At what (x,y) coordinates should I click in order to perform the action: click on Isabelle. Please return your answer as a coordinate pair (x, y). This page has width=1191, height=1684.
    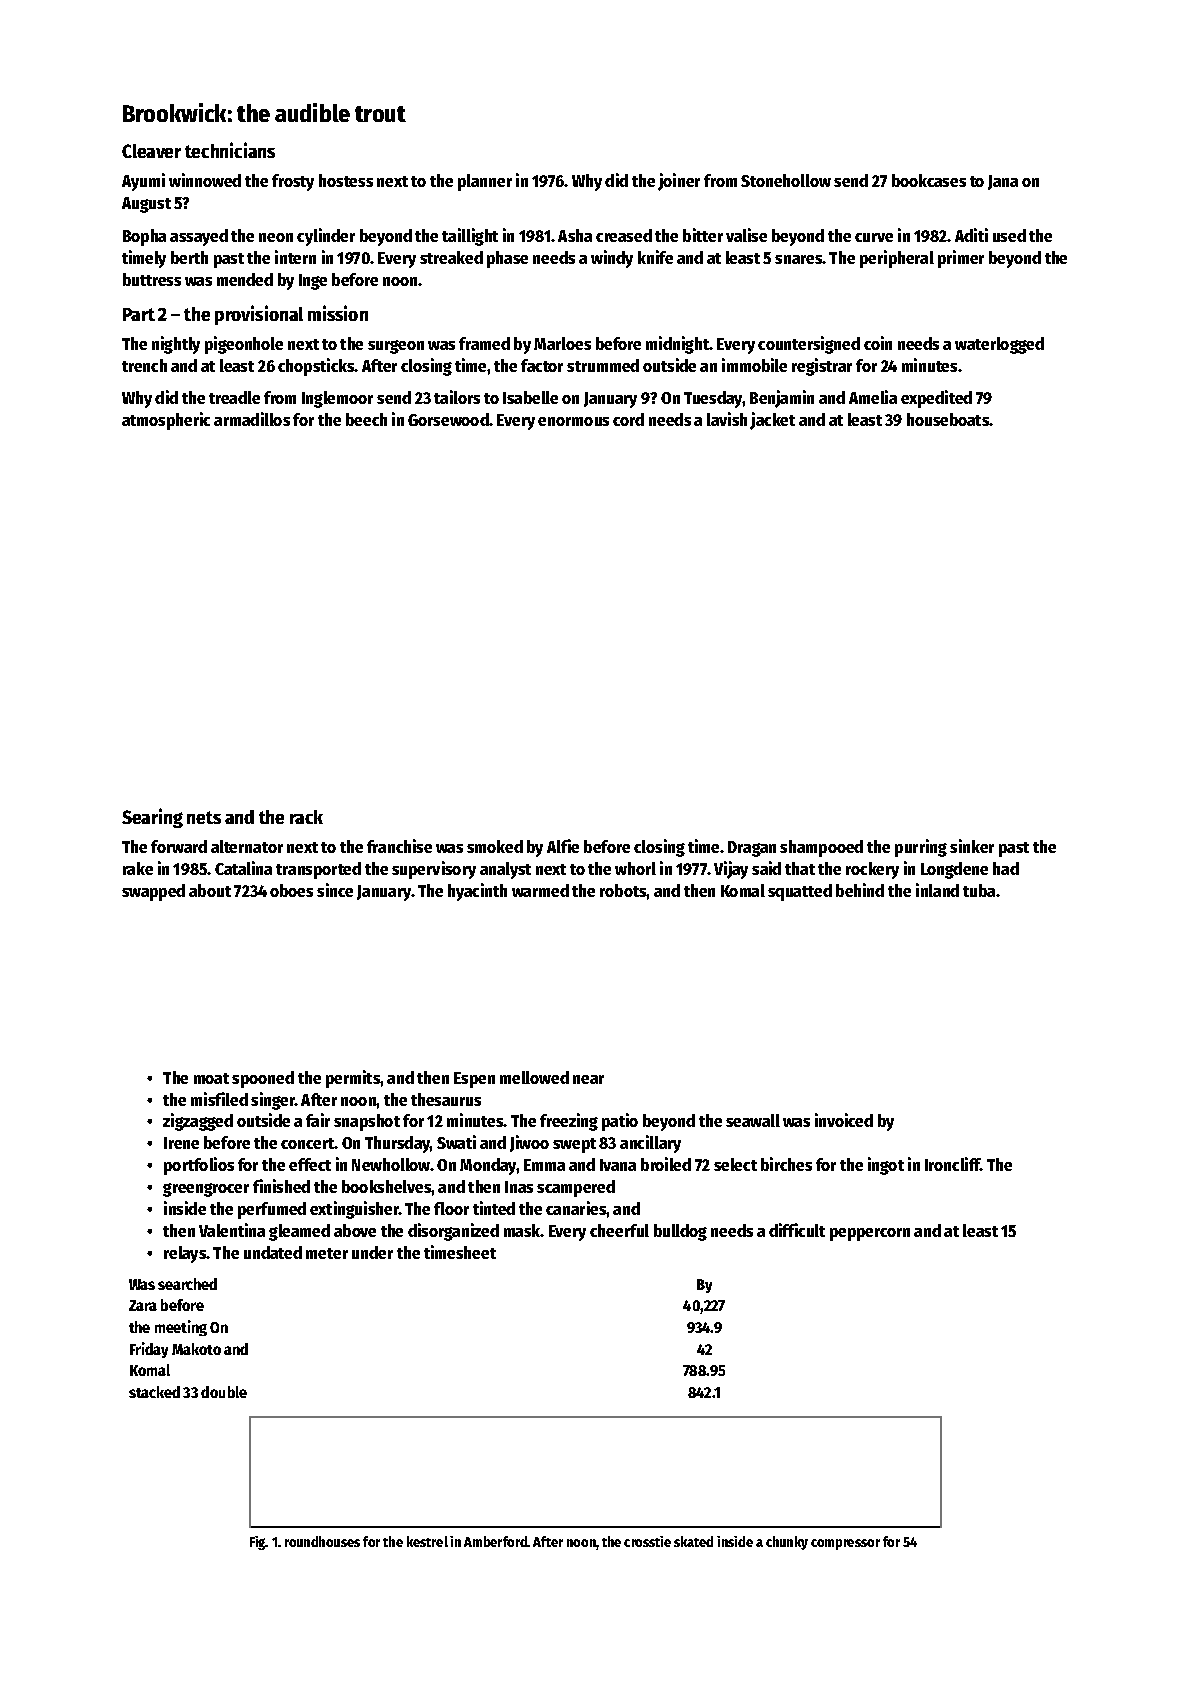
    Looking at the image, I should click on (530, 397).
